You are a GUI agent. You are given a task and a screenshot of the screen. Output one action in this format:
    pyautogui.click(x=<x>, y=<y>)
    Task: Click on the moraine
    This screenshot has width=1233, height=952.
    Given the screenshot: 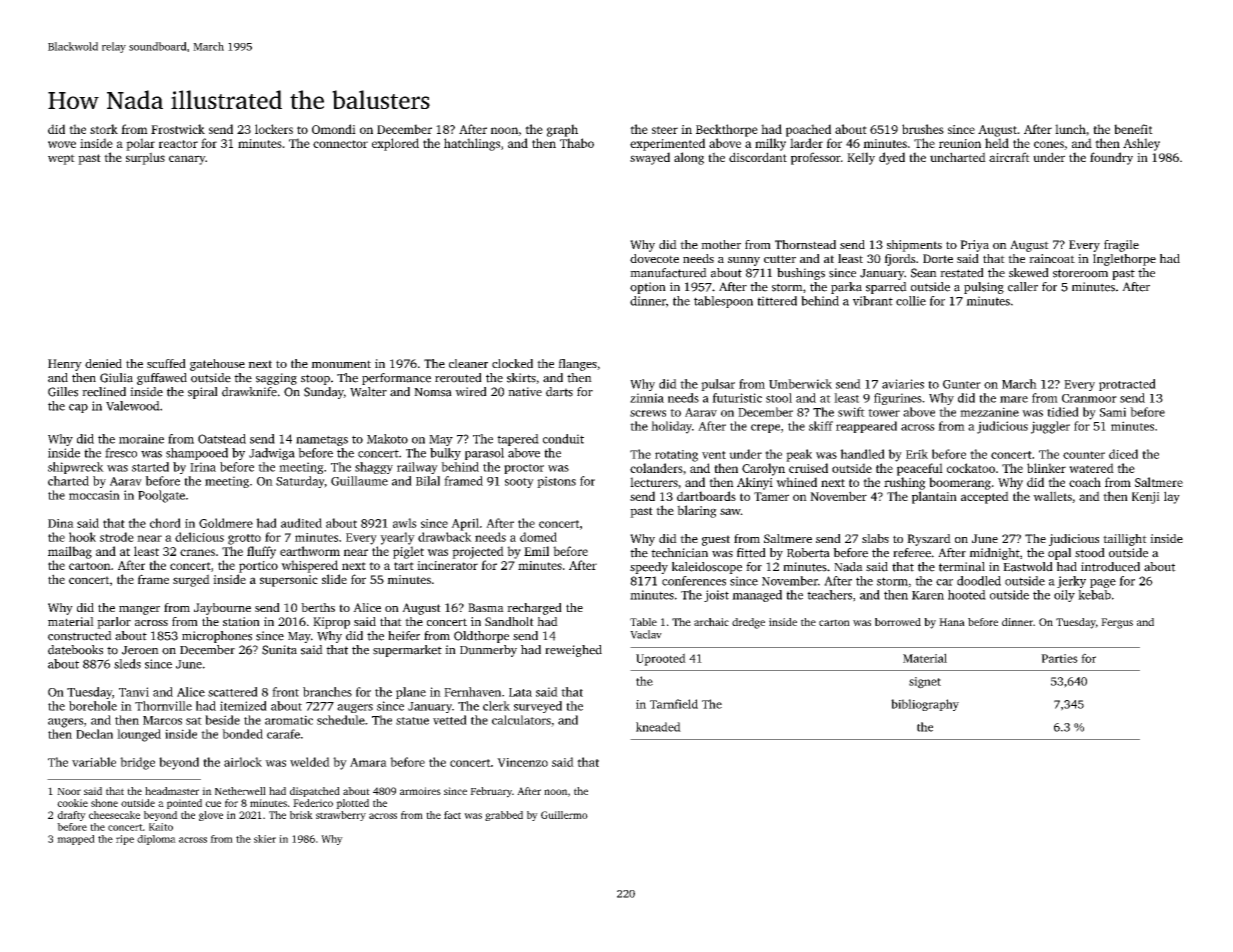 What is the action you would take?
    pyautogui.click(x=141, y=439)
